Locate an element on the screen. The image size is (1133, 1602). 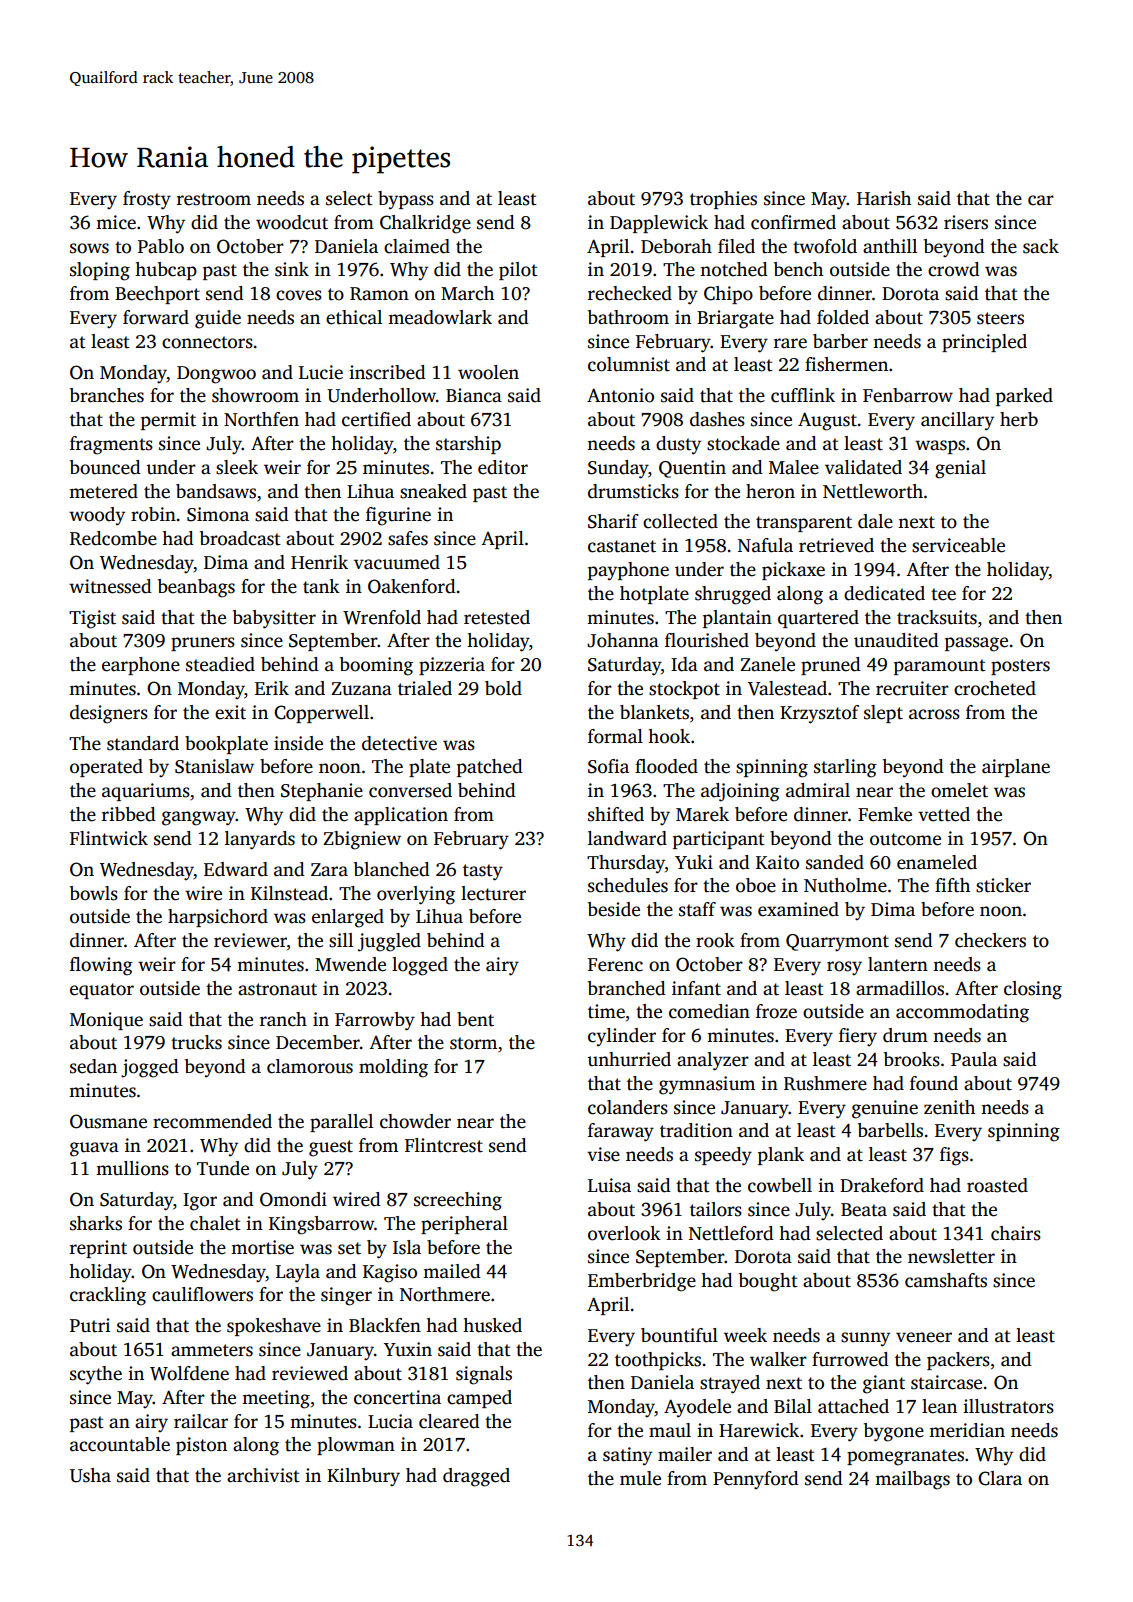
ammeters is located at coordinates (212, 1350).
